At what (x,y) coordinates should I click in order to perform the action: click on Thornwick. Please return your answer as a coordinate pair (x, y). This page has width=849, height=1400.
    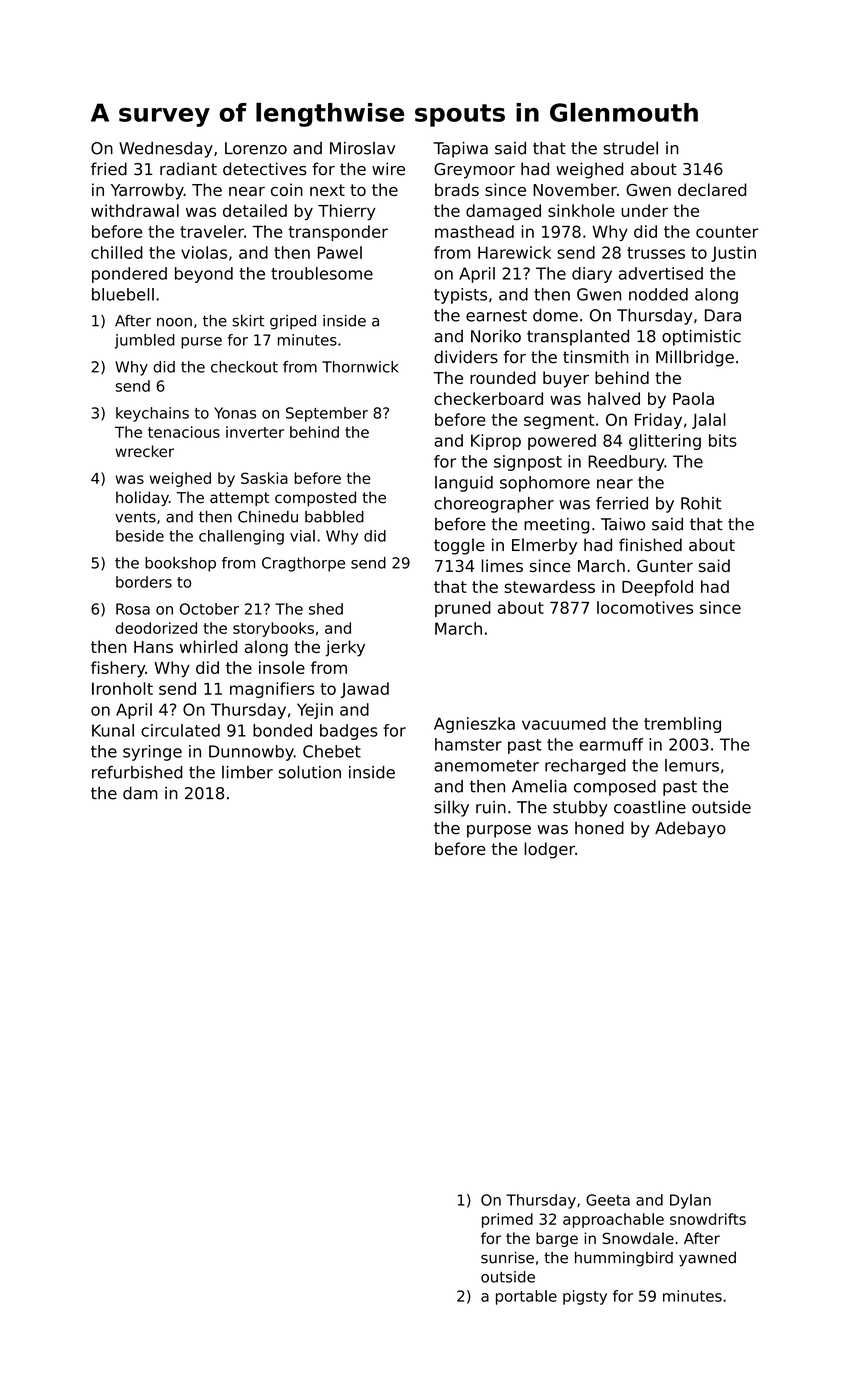
    Looking at the image, I should click on (360, 367).
